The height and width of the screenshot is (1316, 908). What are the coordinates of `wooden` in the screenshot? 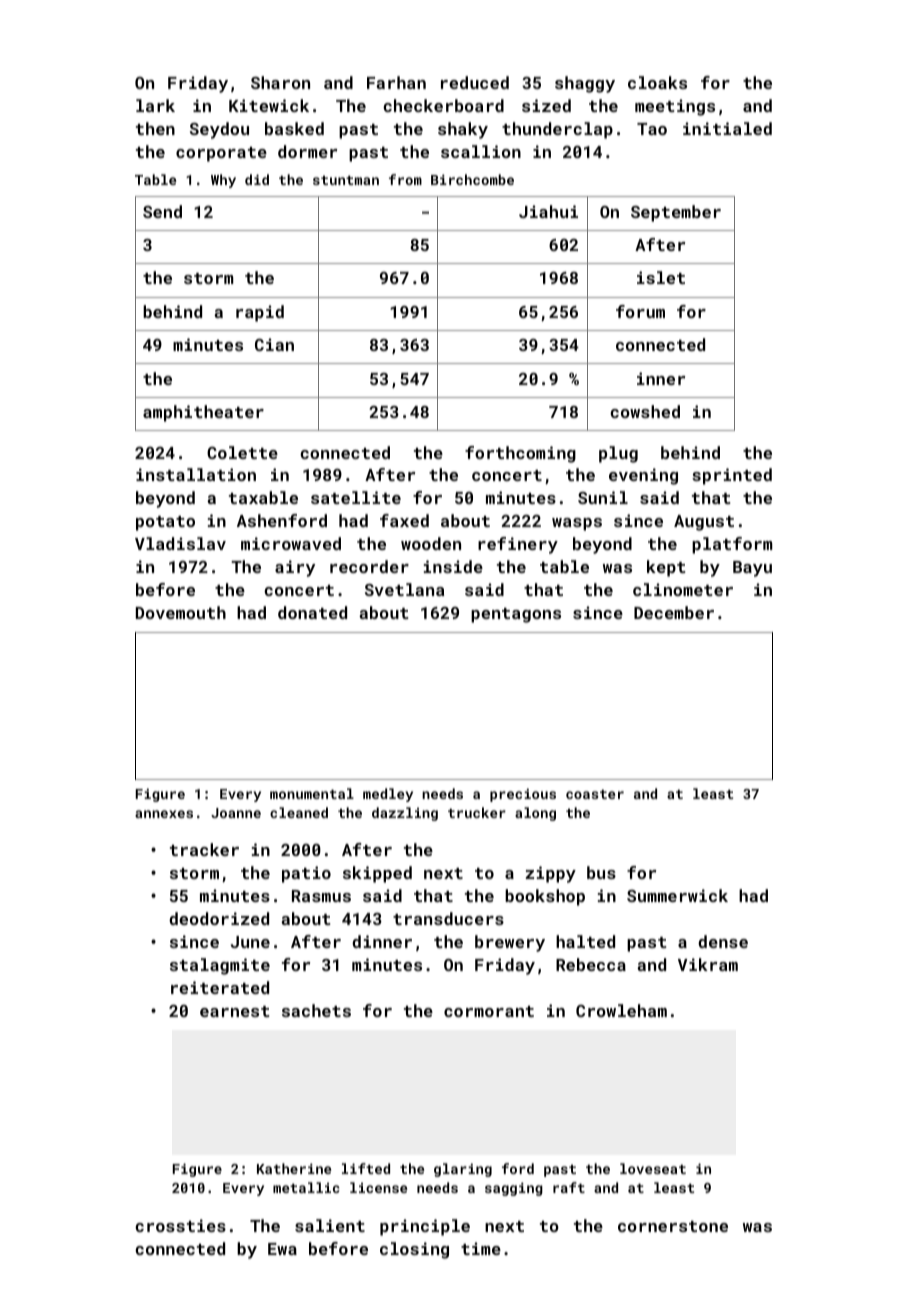 It's located at (431, 543).
